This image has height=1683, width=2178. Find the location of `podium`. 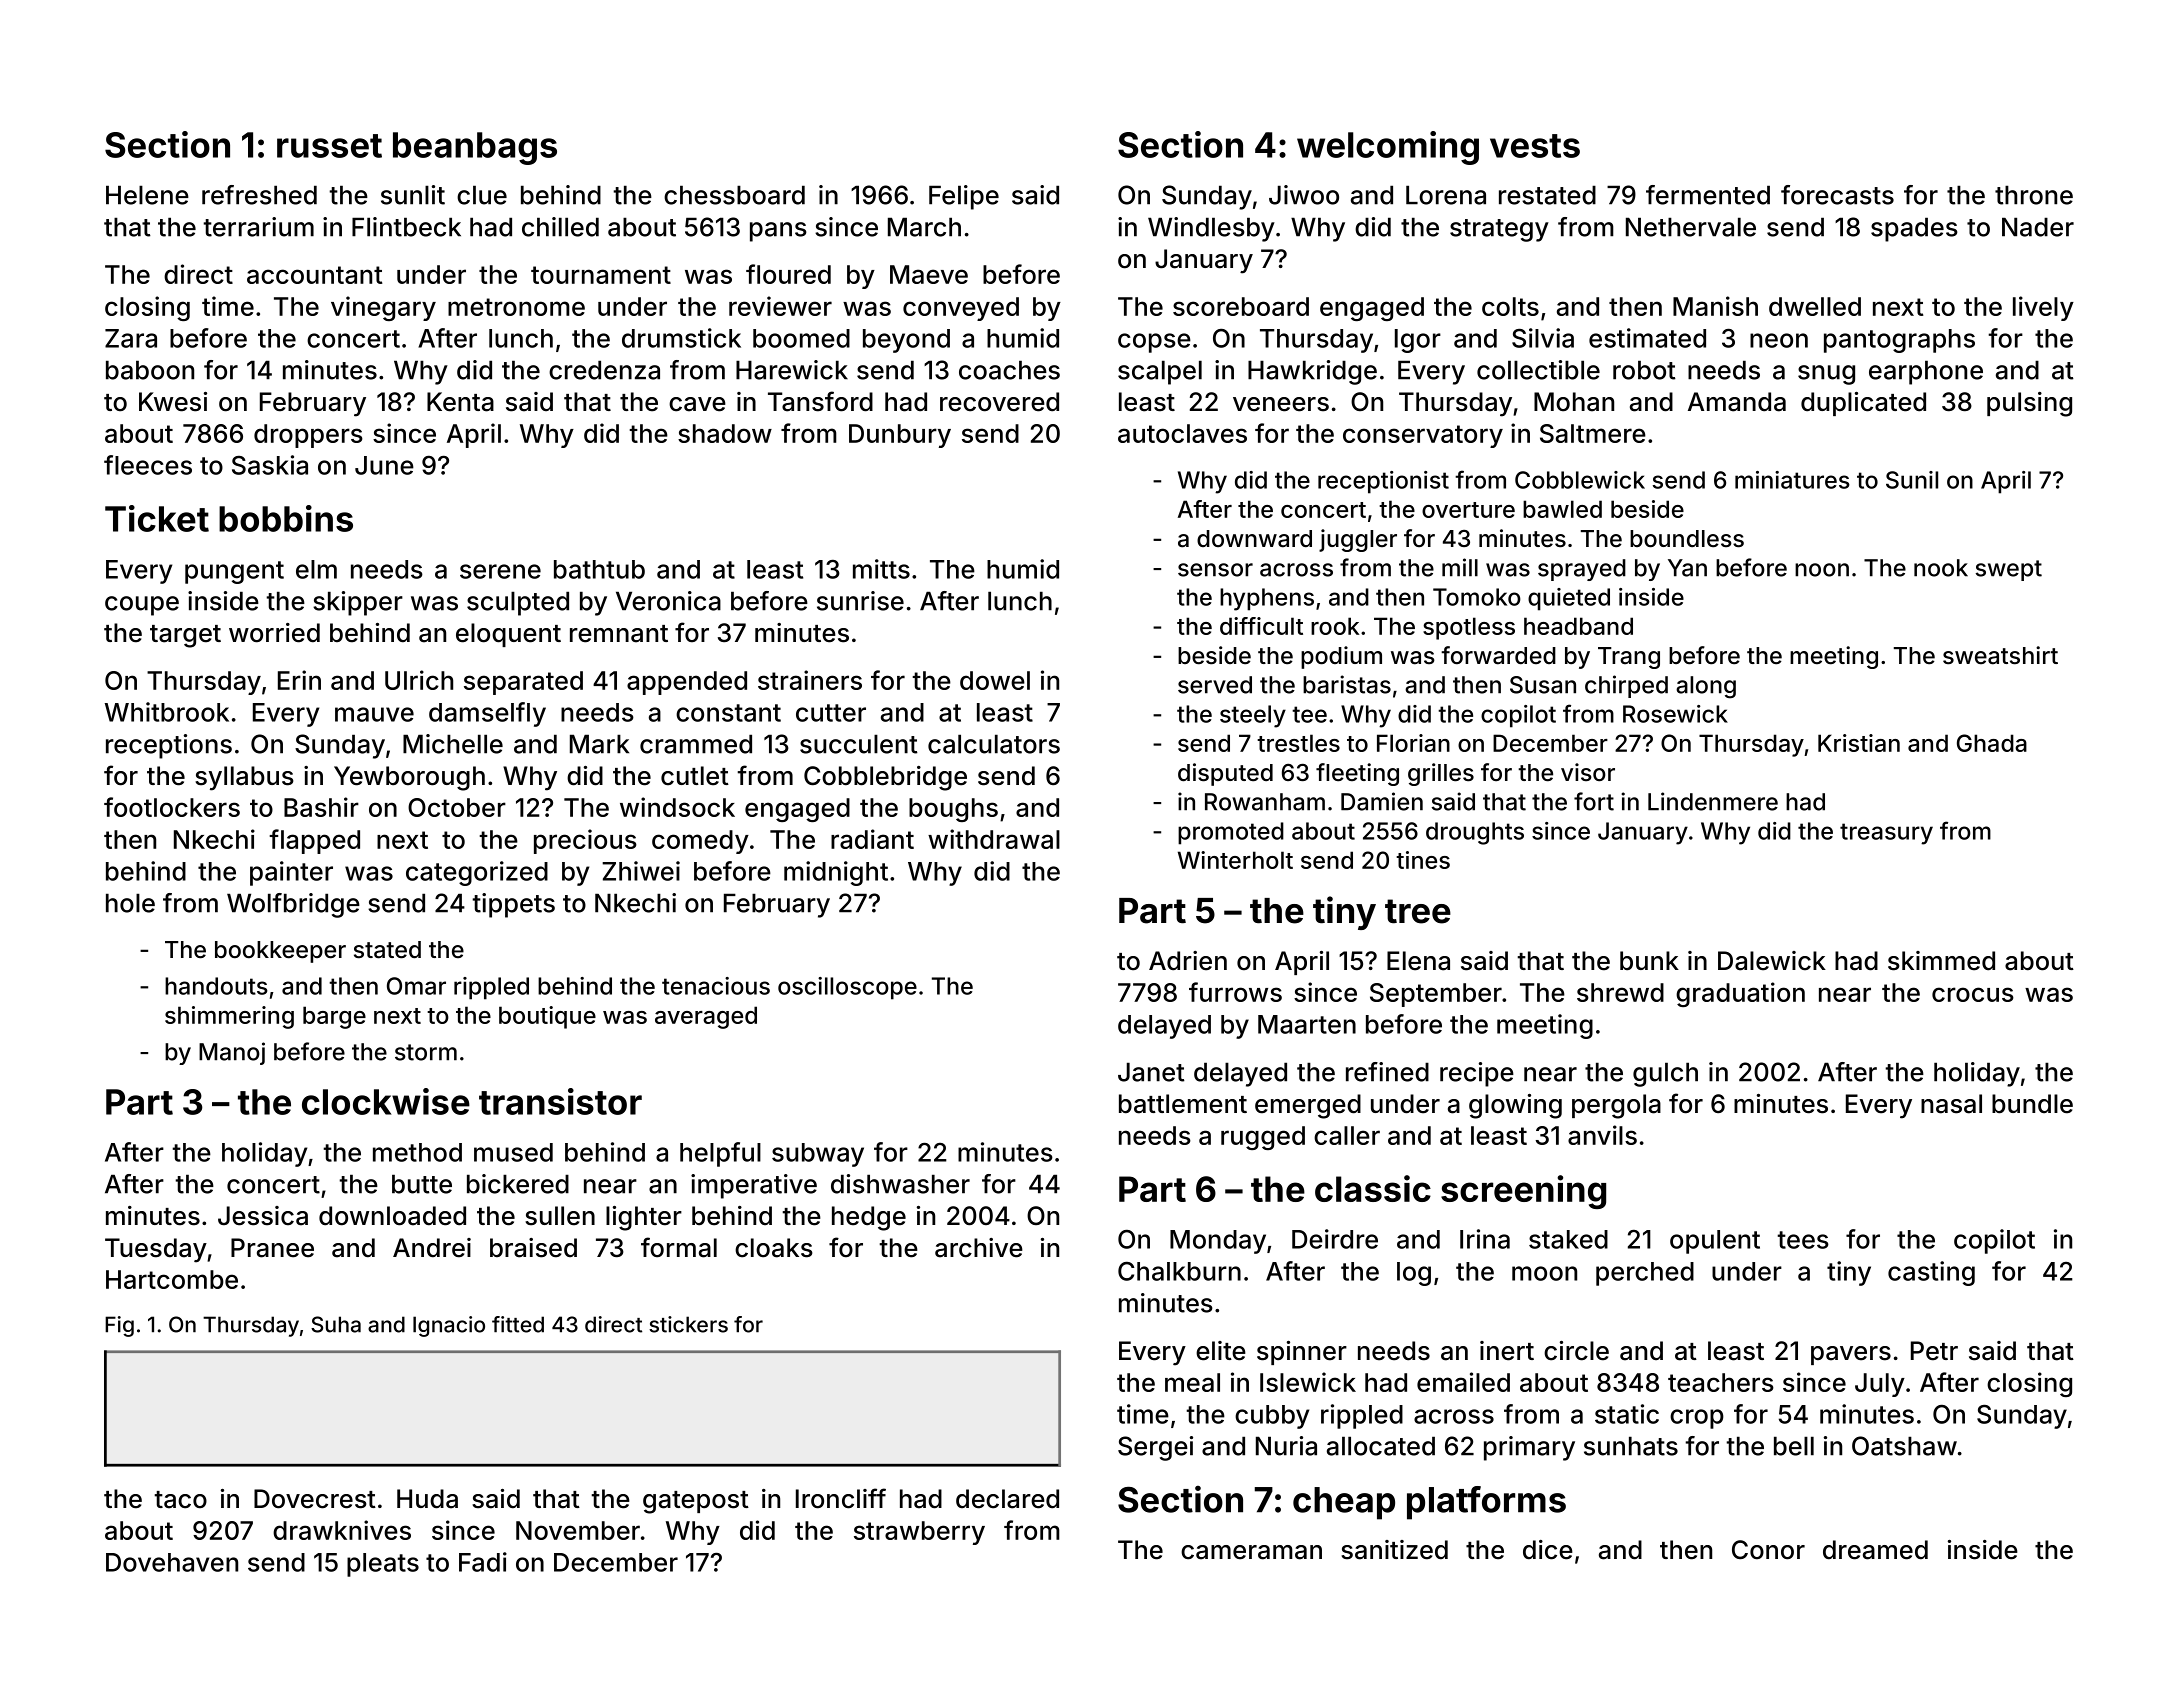

podium is located at coordinates (1341, 657).
